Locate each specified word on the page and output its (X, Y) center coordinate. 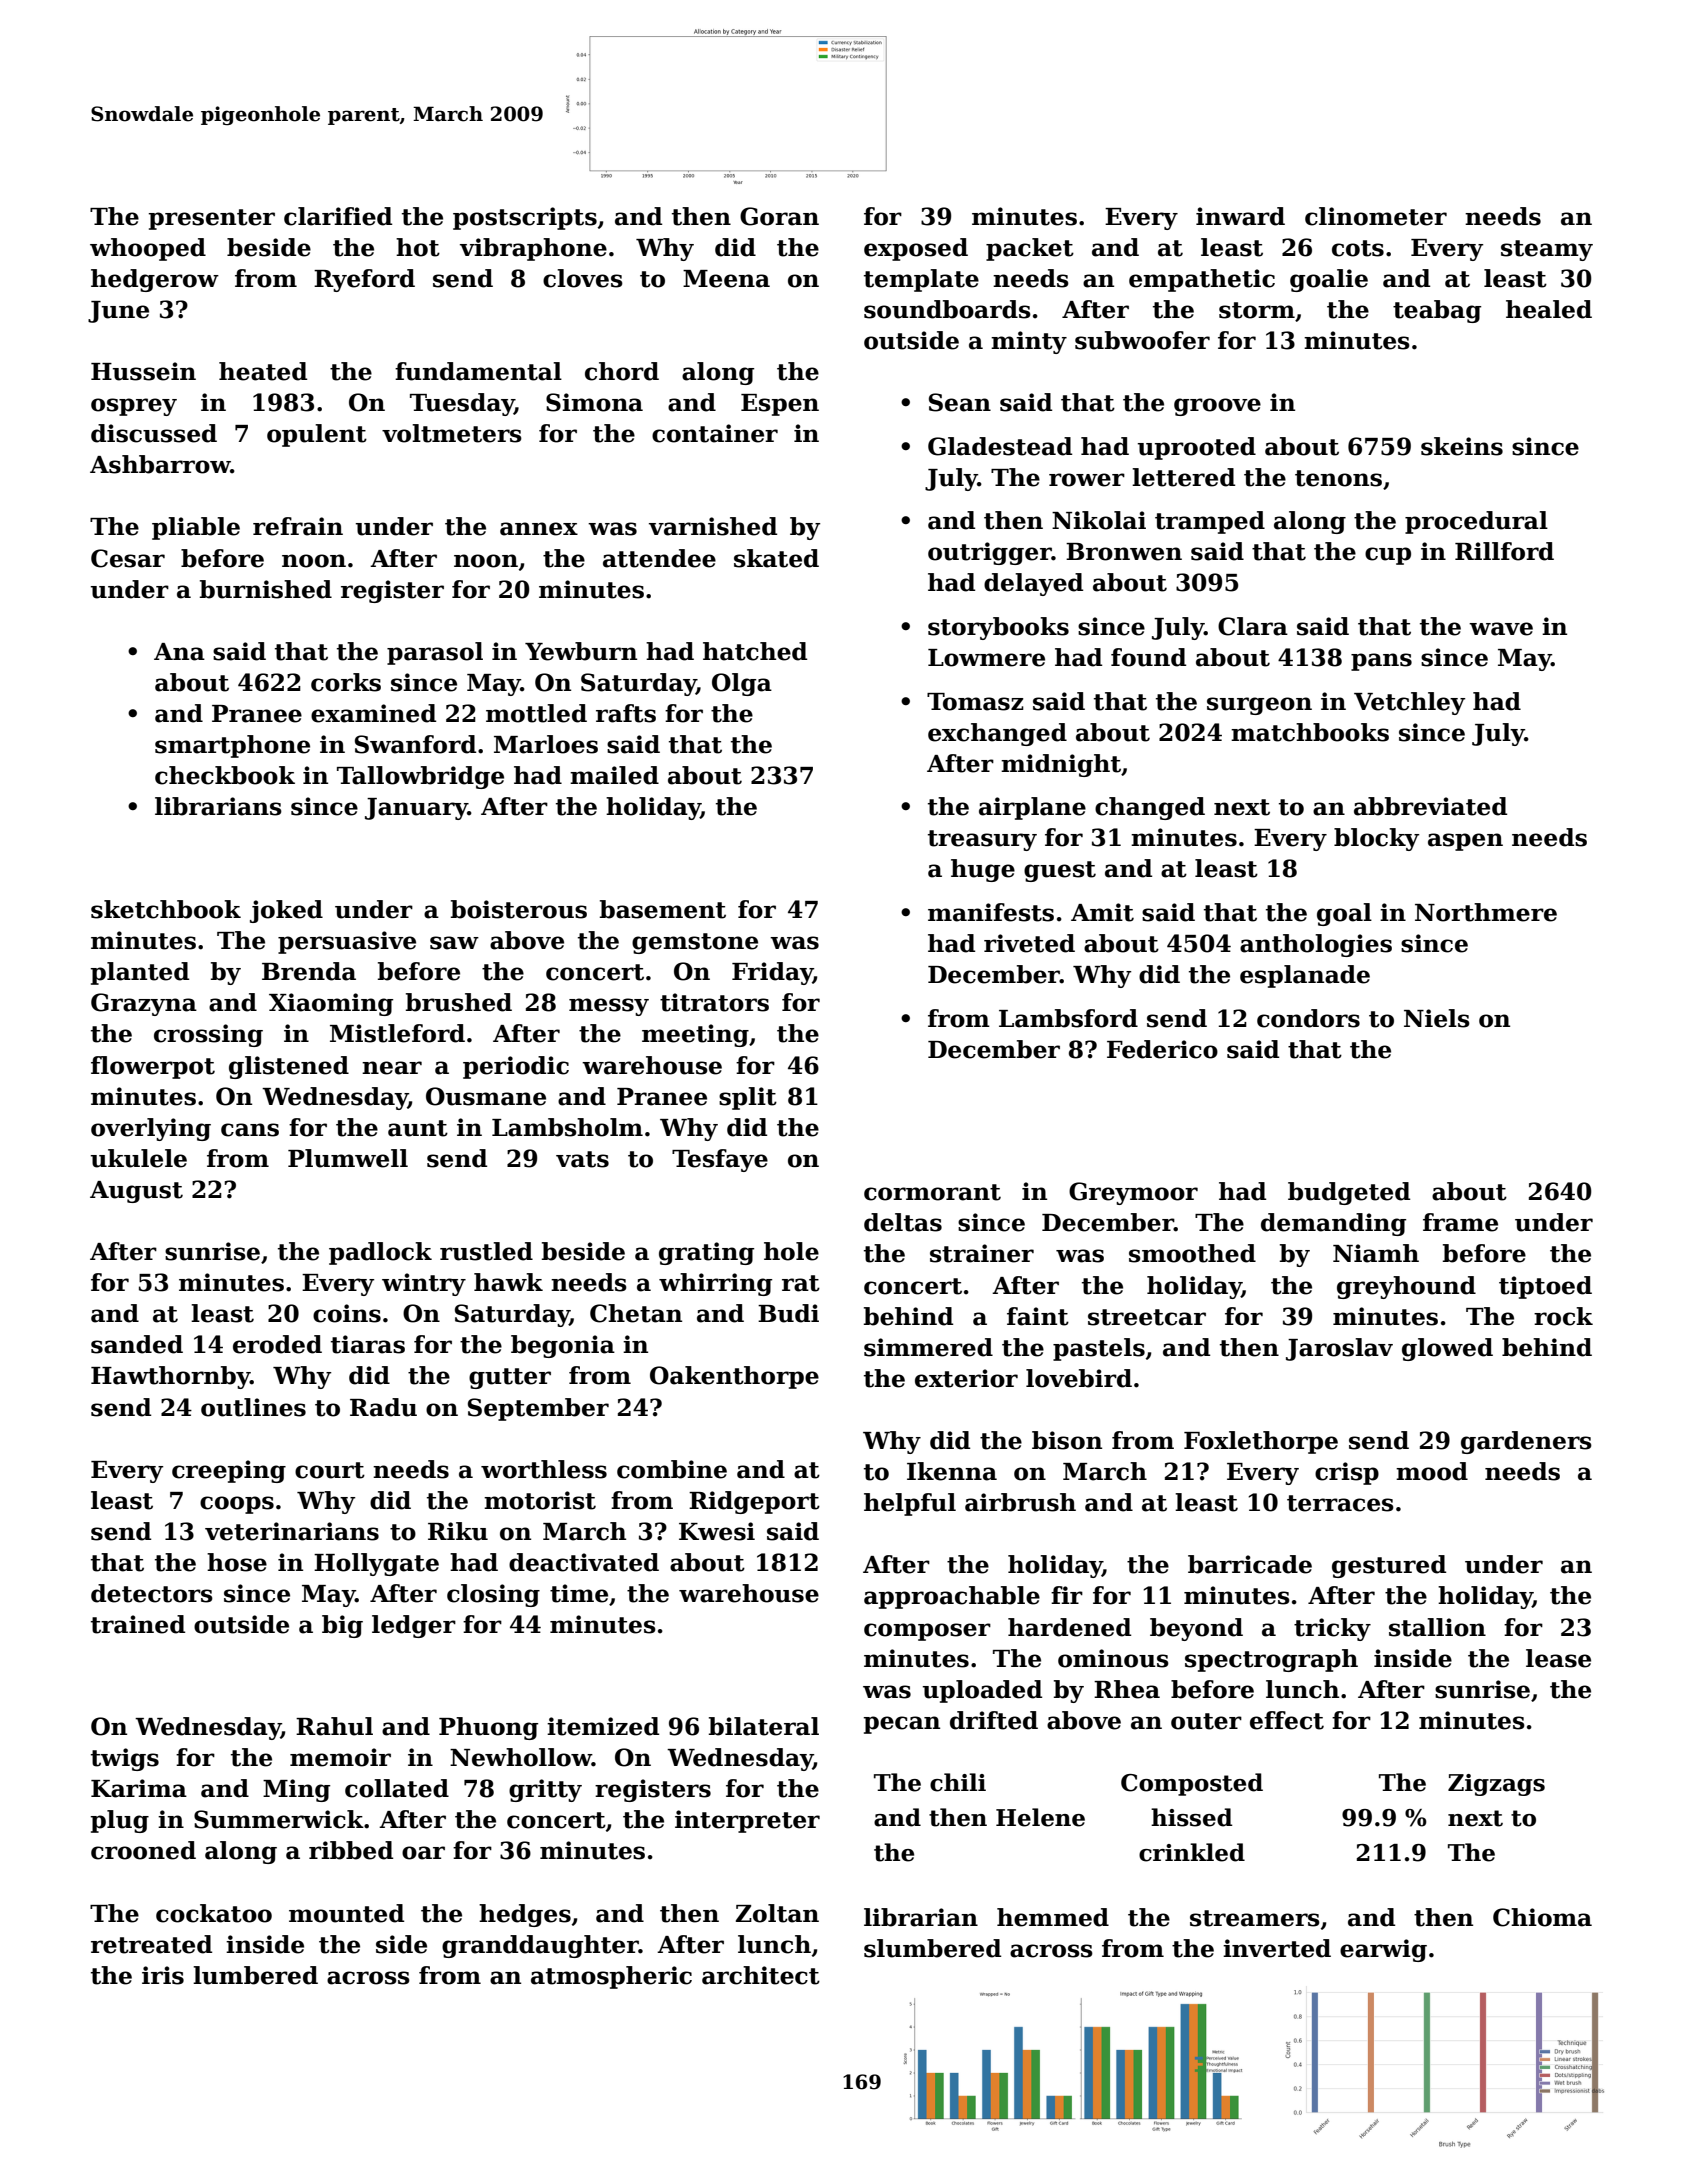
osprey (134, 407)
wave (1501, 629)
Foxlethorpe (1261, 1442)
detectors (152, 1593)
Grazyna (144, 1004)
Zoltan (777, 1913)
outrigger (990, 553)
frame (1460, 1222)
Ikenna (952, 1471)
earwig (1383, 1950)
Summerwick (279, 1819)
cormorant (932, 1192)
